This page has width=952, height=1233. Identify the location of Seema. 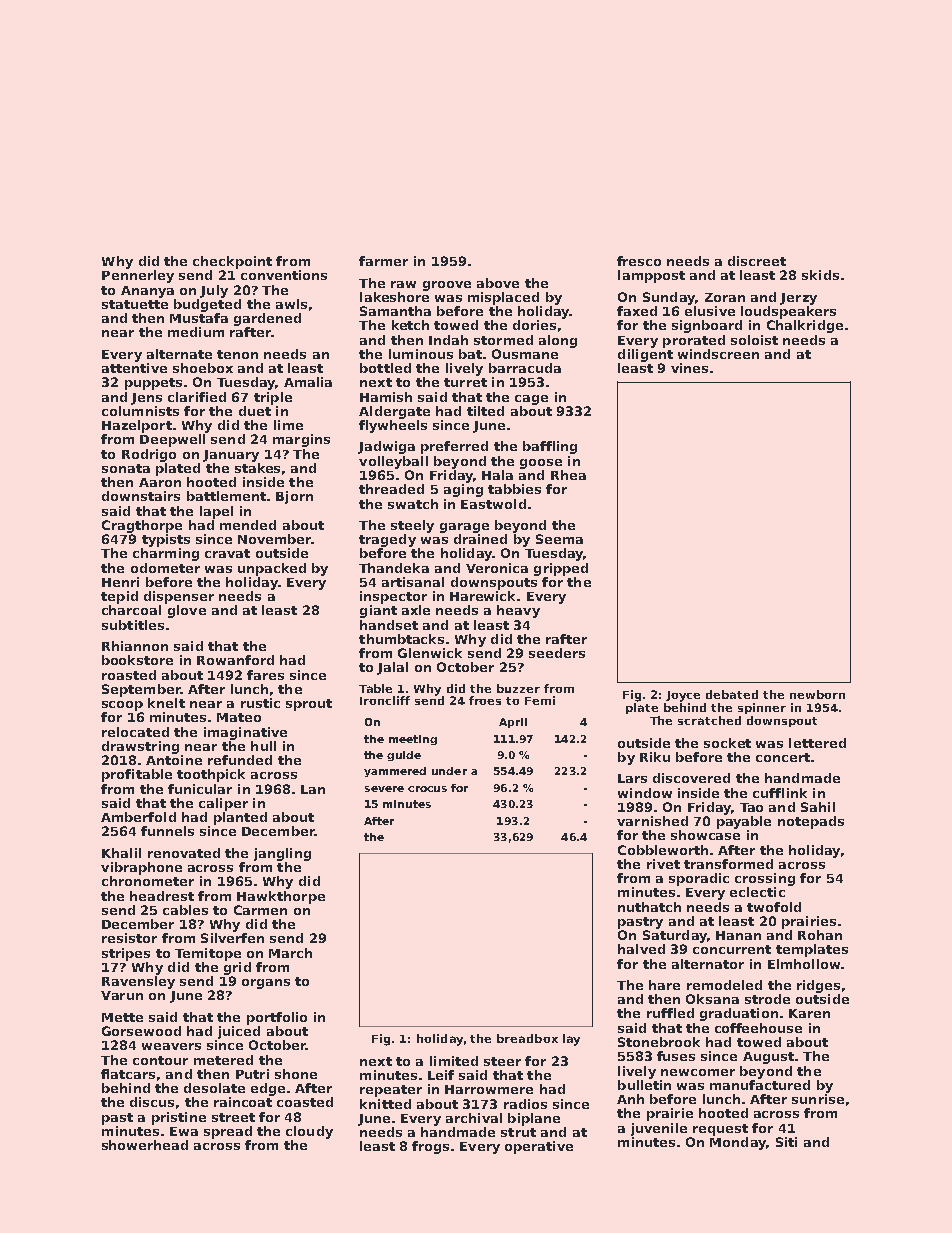
(559, 539).
